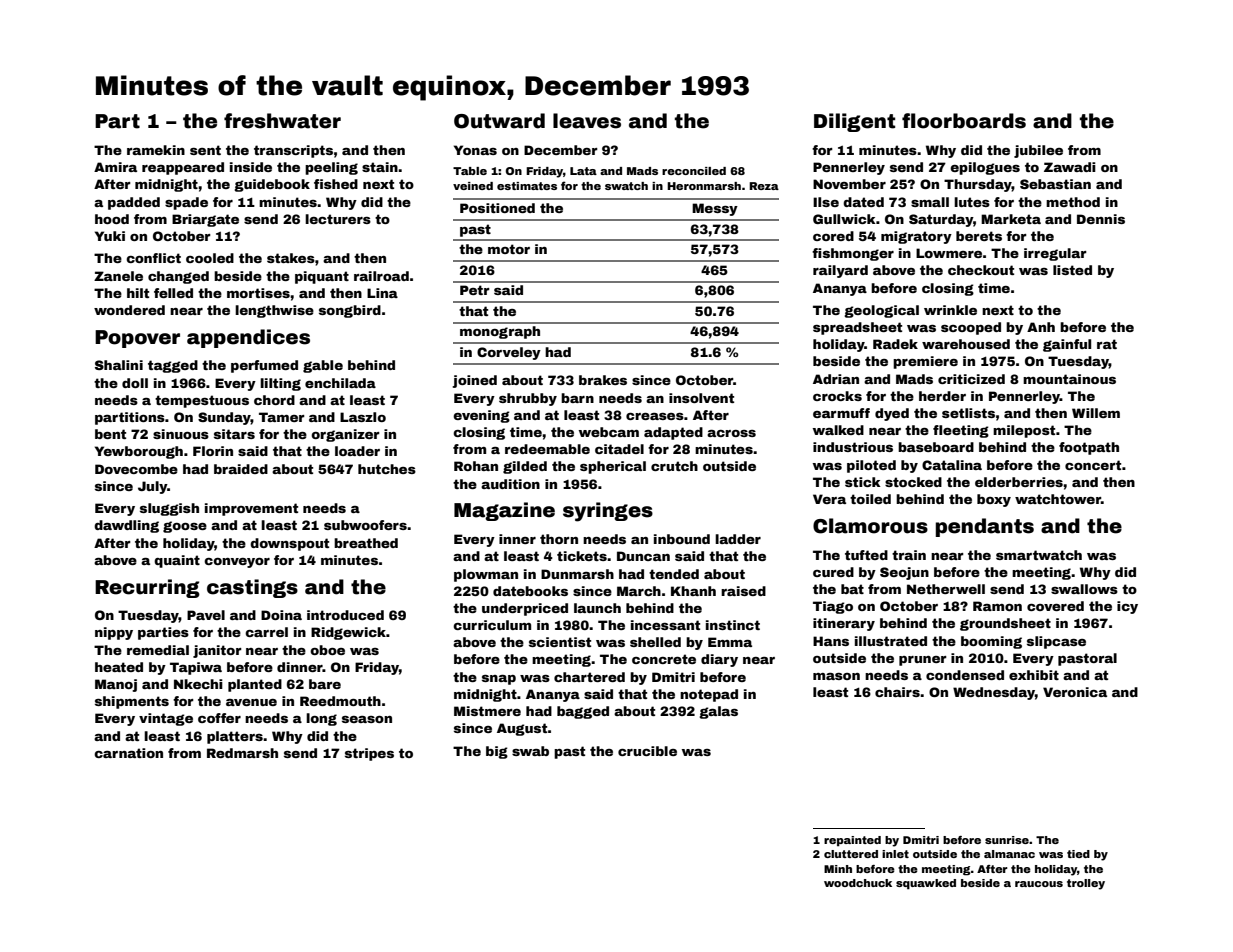 This screenshot has height=952, width=1233. Describe the element at coordinates (137, 339) in the screenshot. I see `Popover` at that location.
